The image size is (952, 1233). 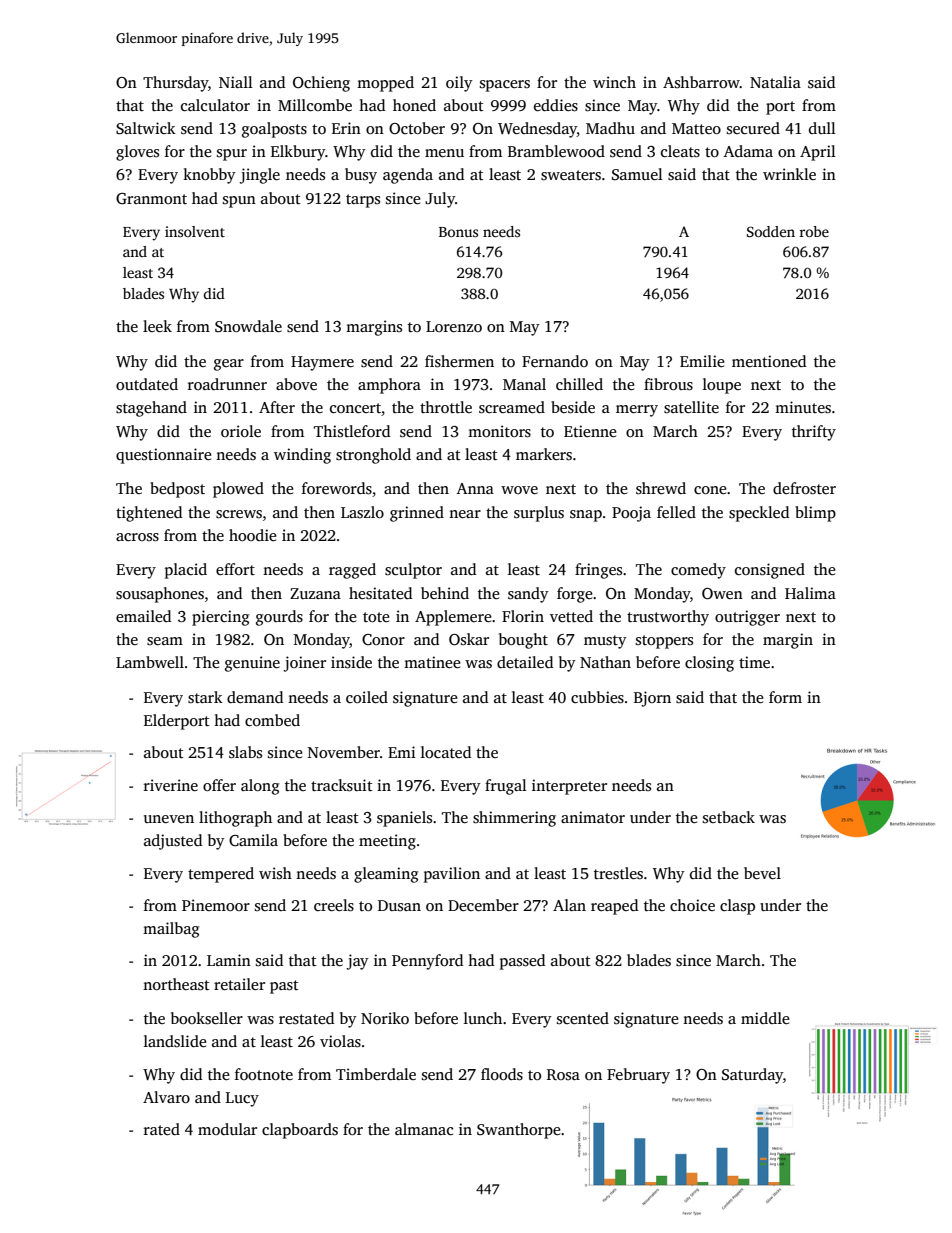 I want to click on bevel, so click(x=762, y=873).
